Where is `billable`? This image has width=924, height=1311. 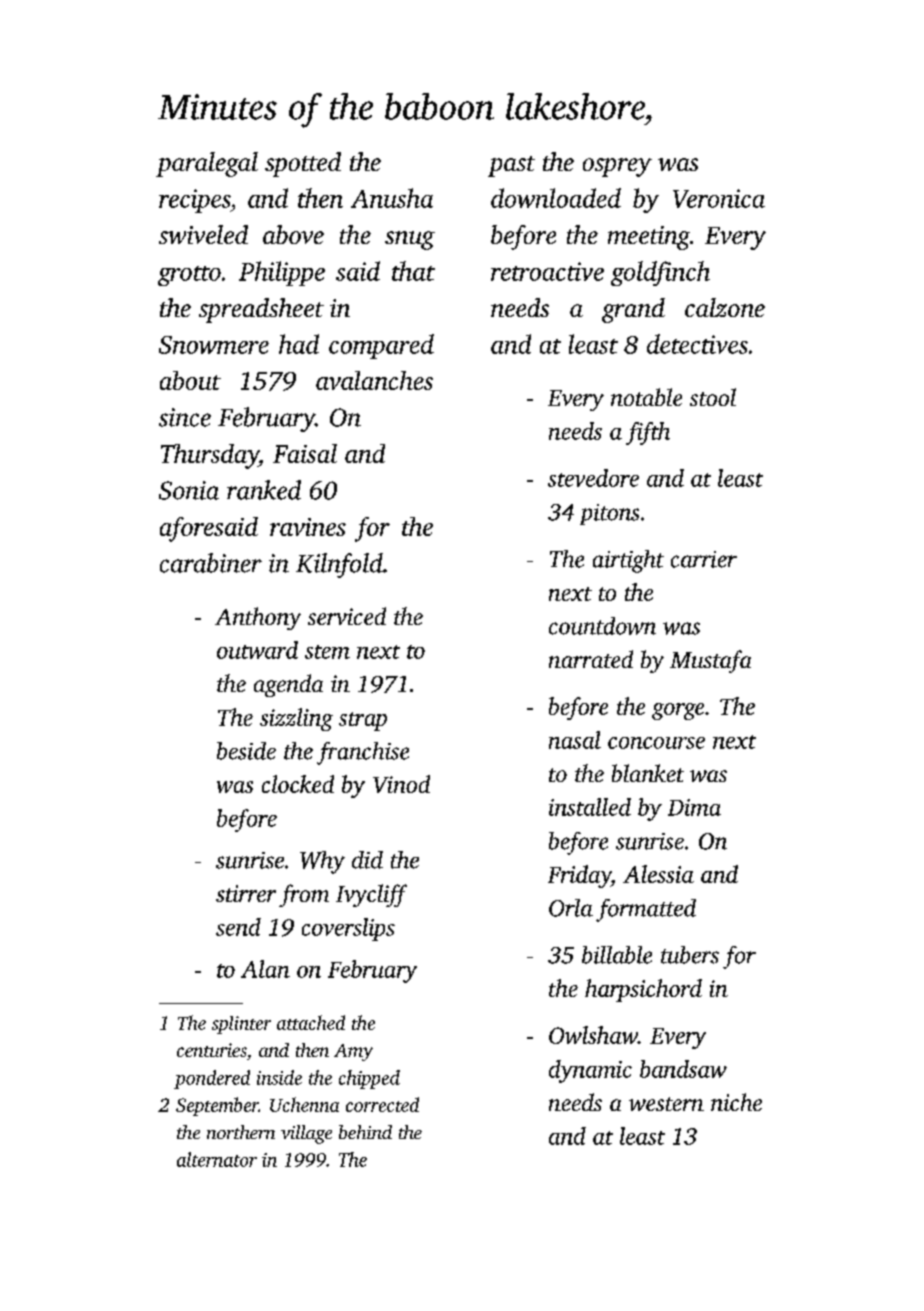 billable is located at coordinates (617, 955).
